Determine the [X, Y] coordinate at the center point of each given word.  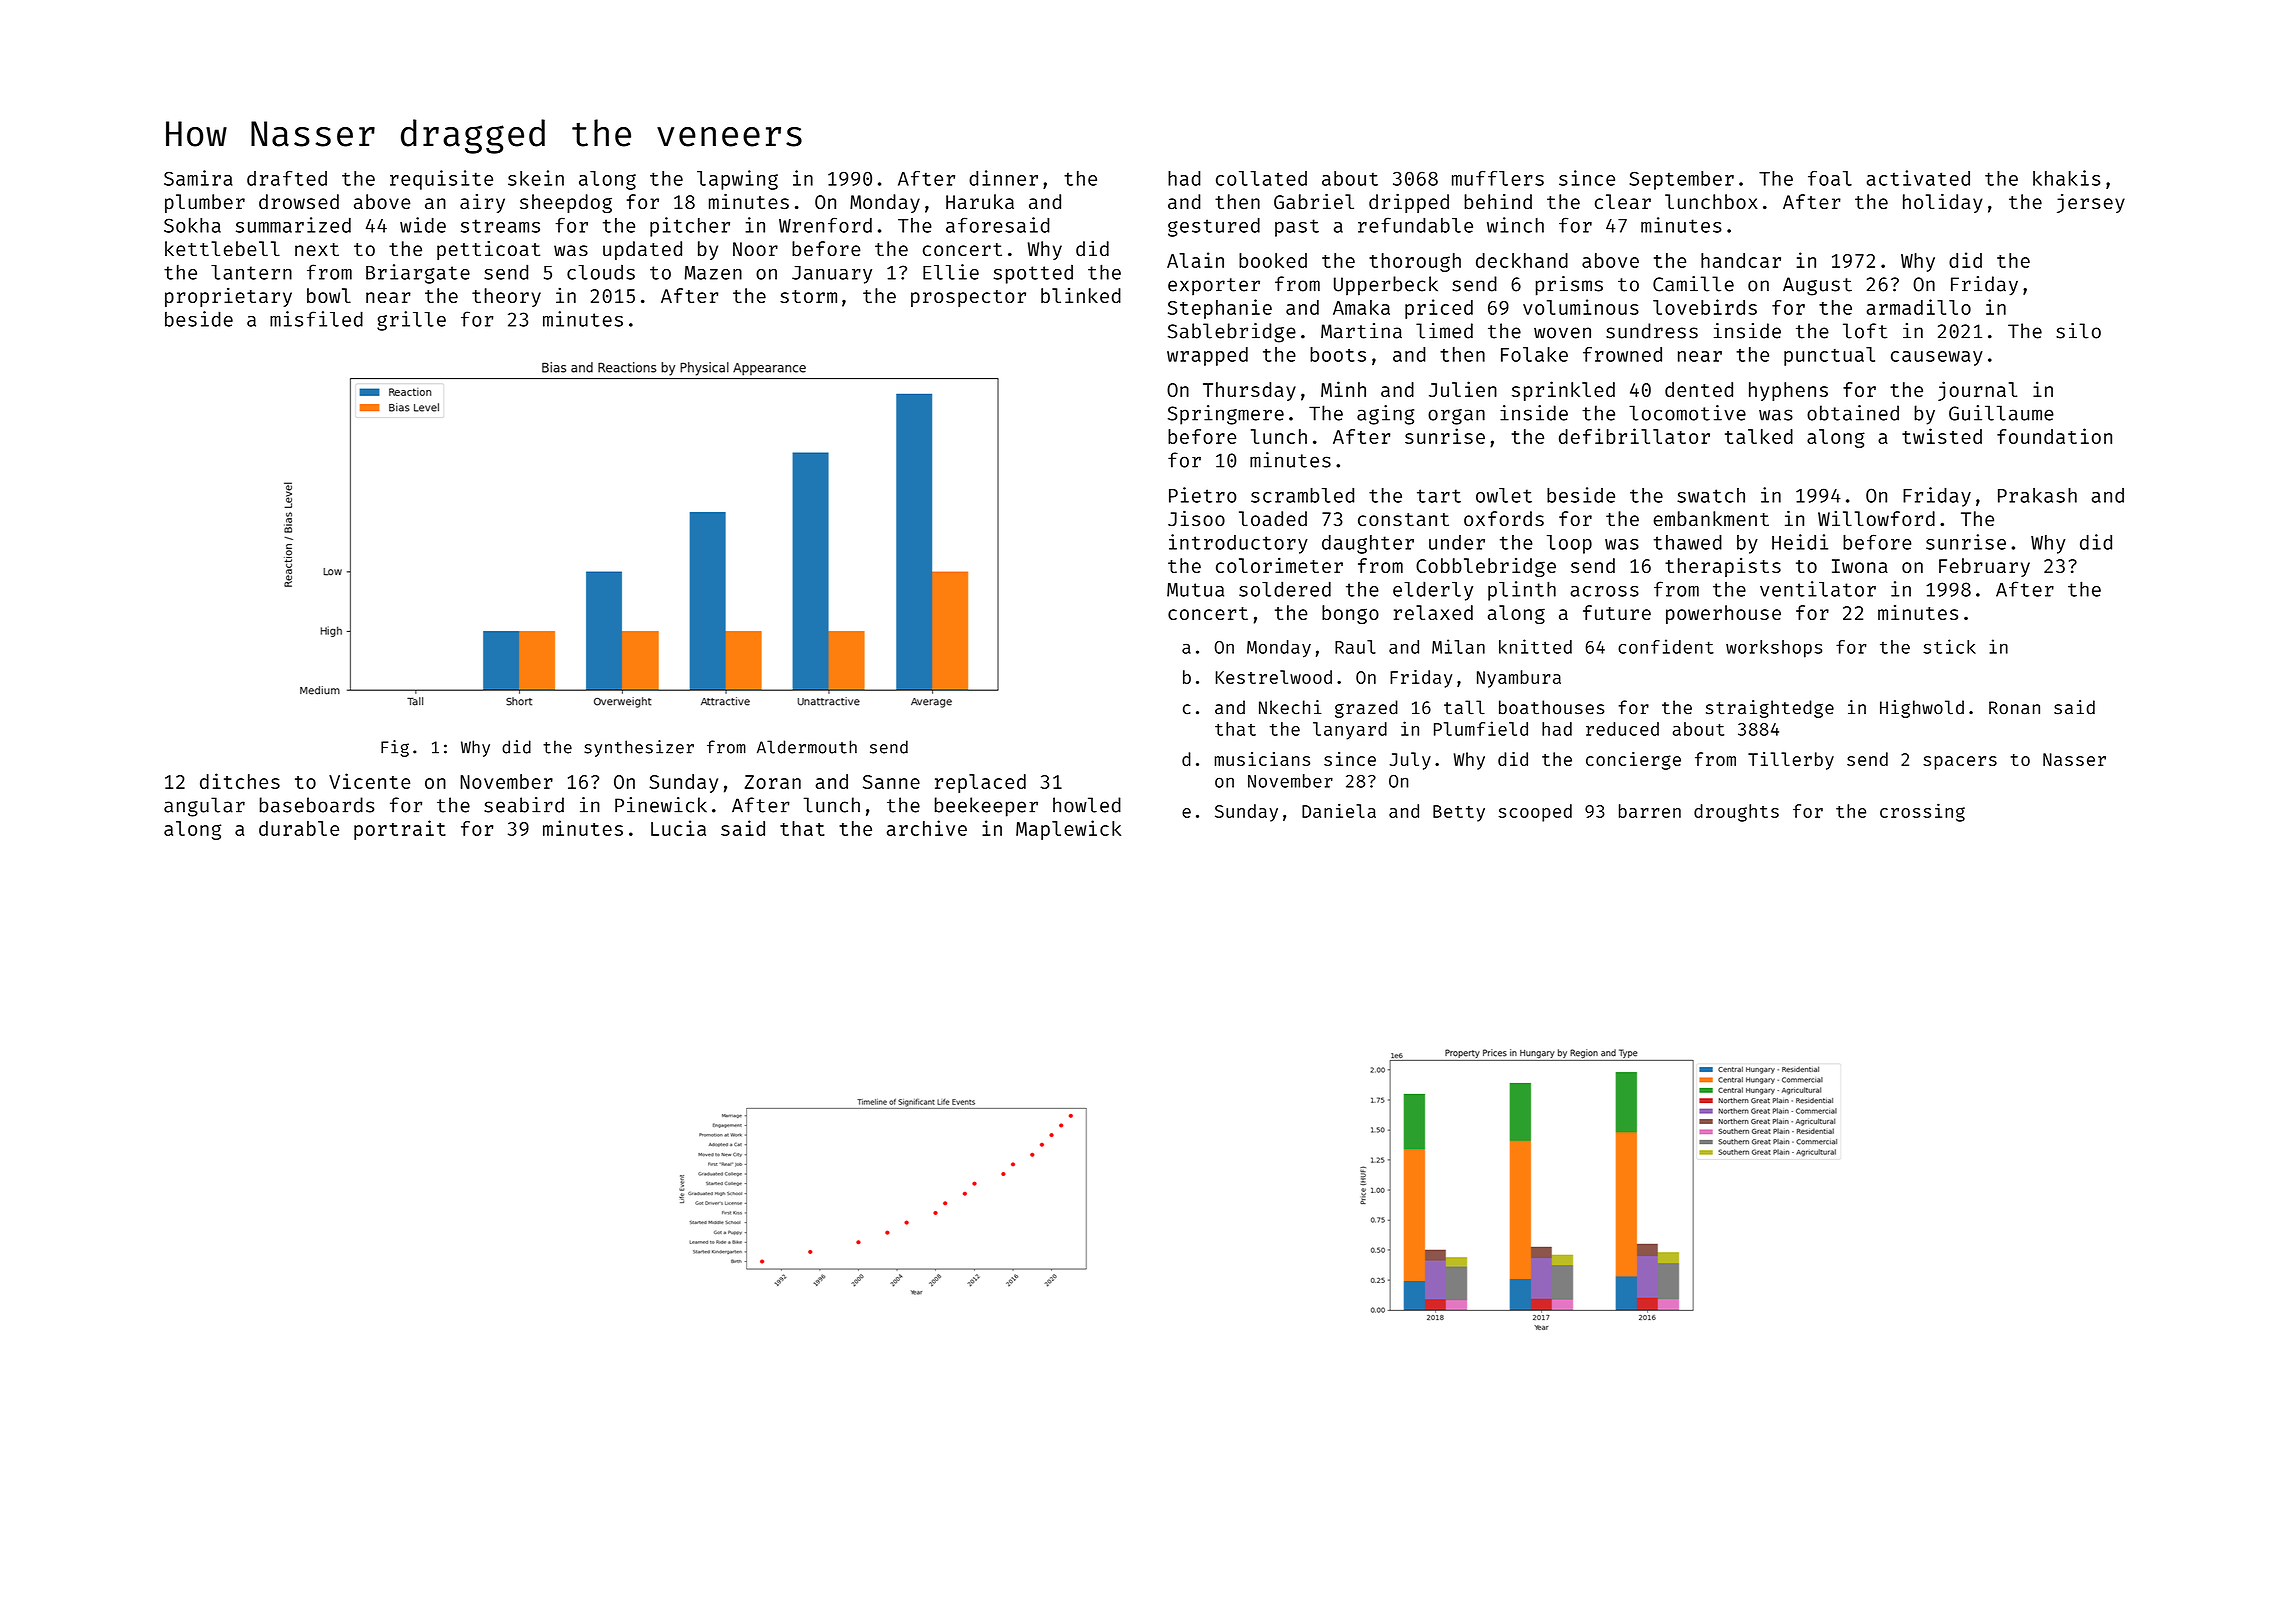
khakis [2067, 178]
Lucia [678, 828]
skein [536, 178]
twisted [1942, 436]
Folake [1534, 354]
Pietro [1203, 495]
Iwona [1860, 566]
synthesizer [639, 748]
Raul [1355, 647]
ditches [240, 781]
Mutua [1195, 590]
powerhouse [1723, 614]
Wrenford [825, 225]
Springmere [1226, 415]
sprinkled [1563, 391]
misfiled [316, 319]
